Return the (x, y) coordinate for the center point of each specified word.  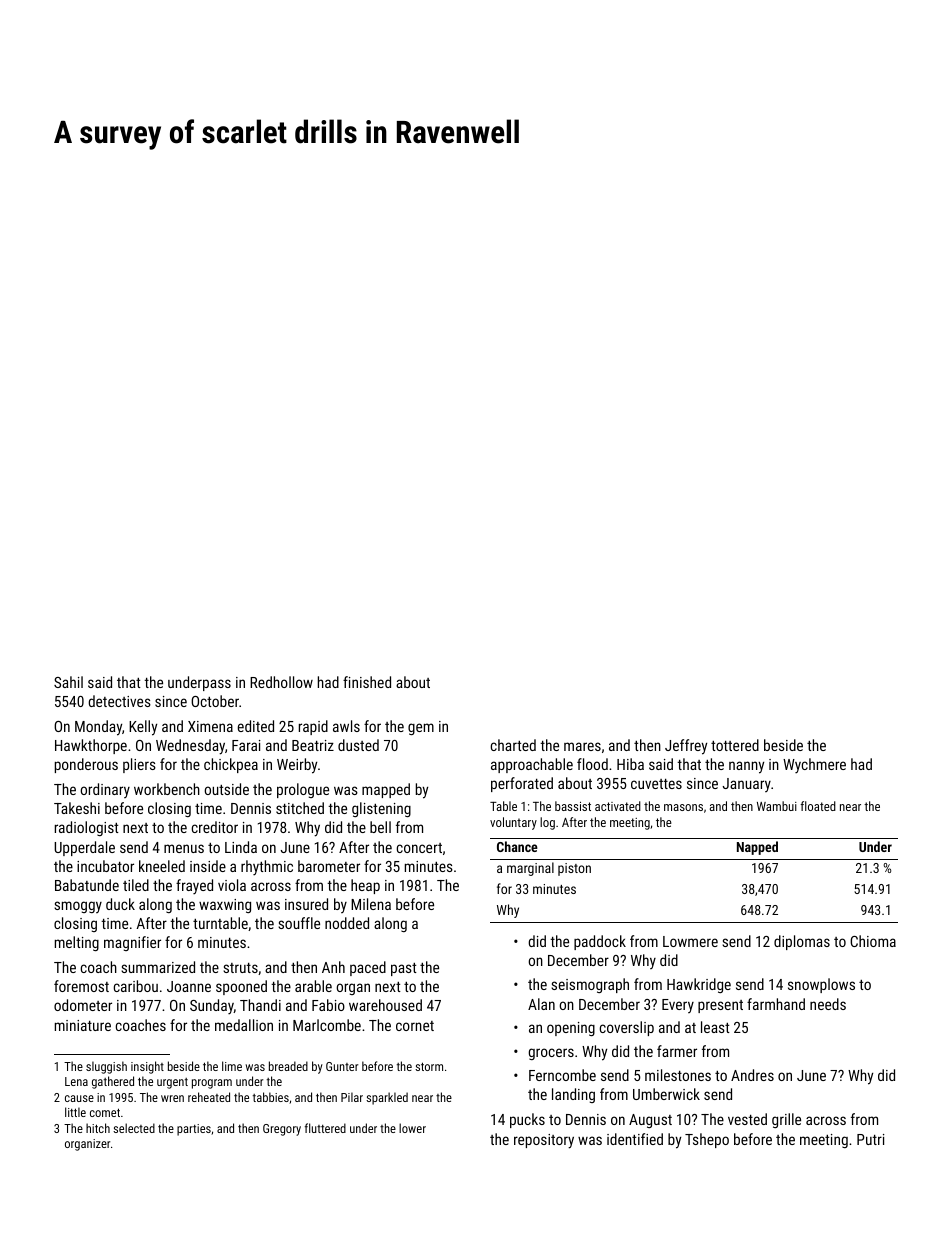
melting (77, 943)
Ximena (210, 726)
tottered (735, 745)
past (404, 969)
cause (79, 1098)
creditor (215, 827)
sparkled (387, 1098)
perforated (522, 784)
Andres (752, 1075)
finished (367, 682)
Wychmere (814, 766)
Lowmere (690, 941)
